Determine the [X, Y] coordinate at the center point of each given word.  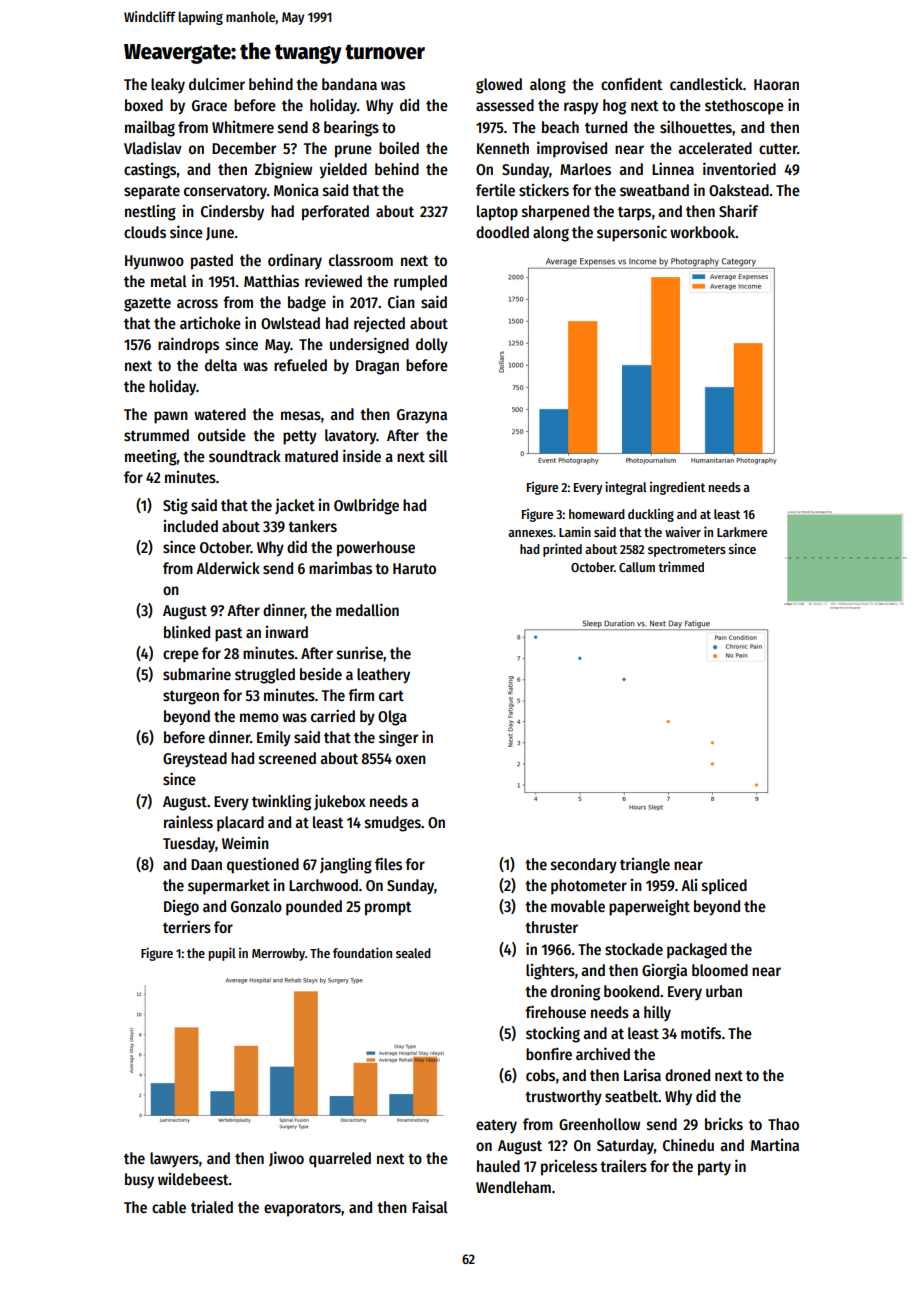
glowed [499, 86]
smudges [393, 824]
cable [169, 1207]
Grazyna [422, 416]
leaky [168, 85]
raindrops [188, 345]
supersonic [632, 233]
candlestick [706, 84]
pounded [314, 908]
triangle [645, 866]
